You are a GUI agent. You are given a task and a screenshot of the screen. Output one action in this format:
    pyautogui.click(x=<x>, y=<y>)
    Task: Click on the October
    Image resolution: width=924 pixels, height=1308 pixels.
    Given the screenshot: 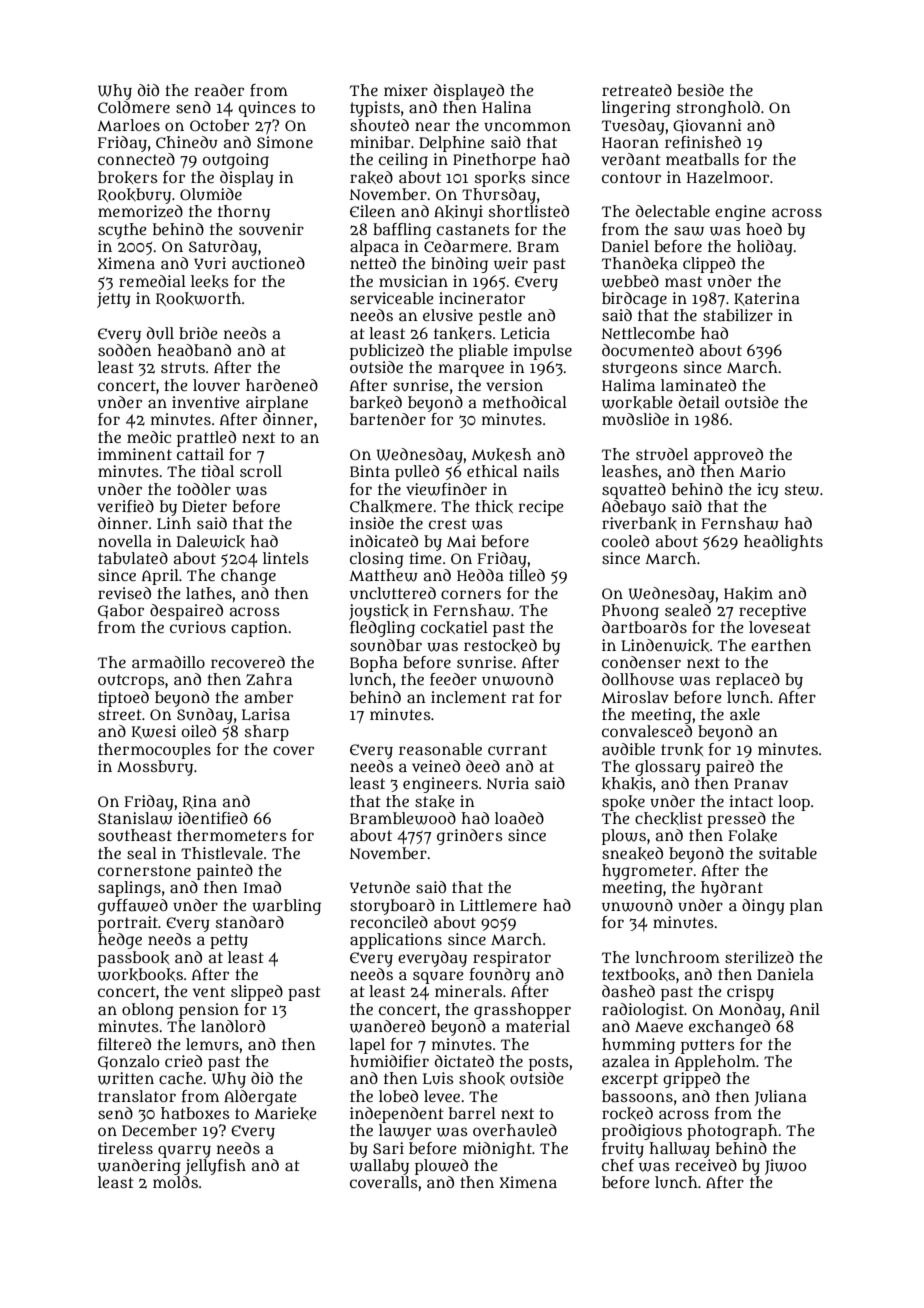 What is the action you would take?
    pyautogui.click(x=219, y=125)
